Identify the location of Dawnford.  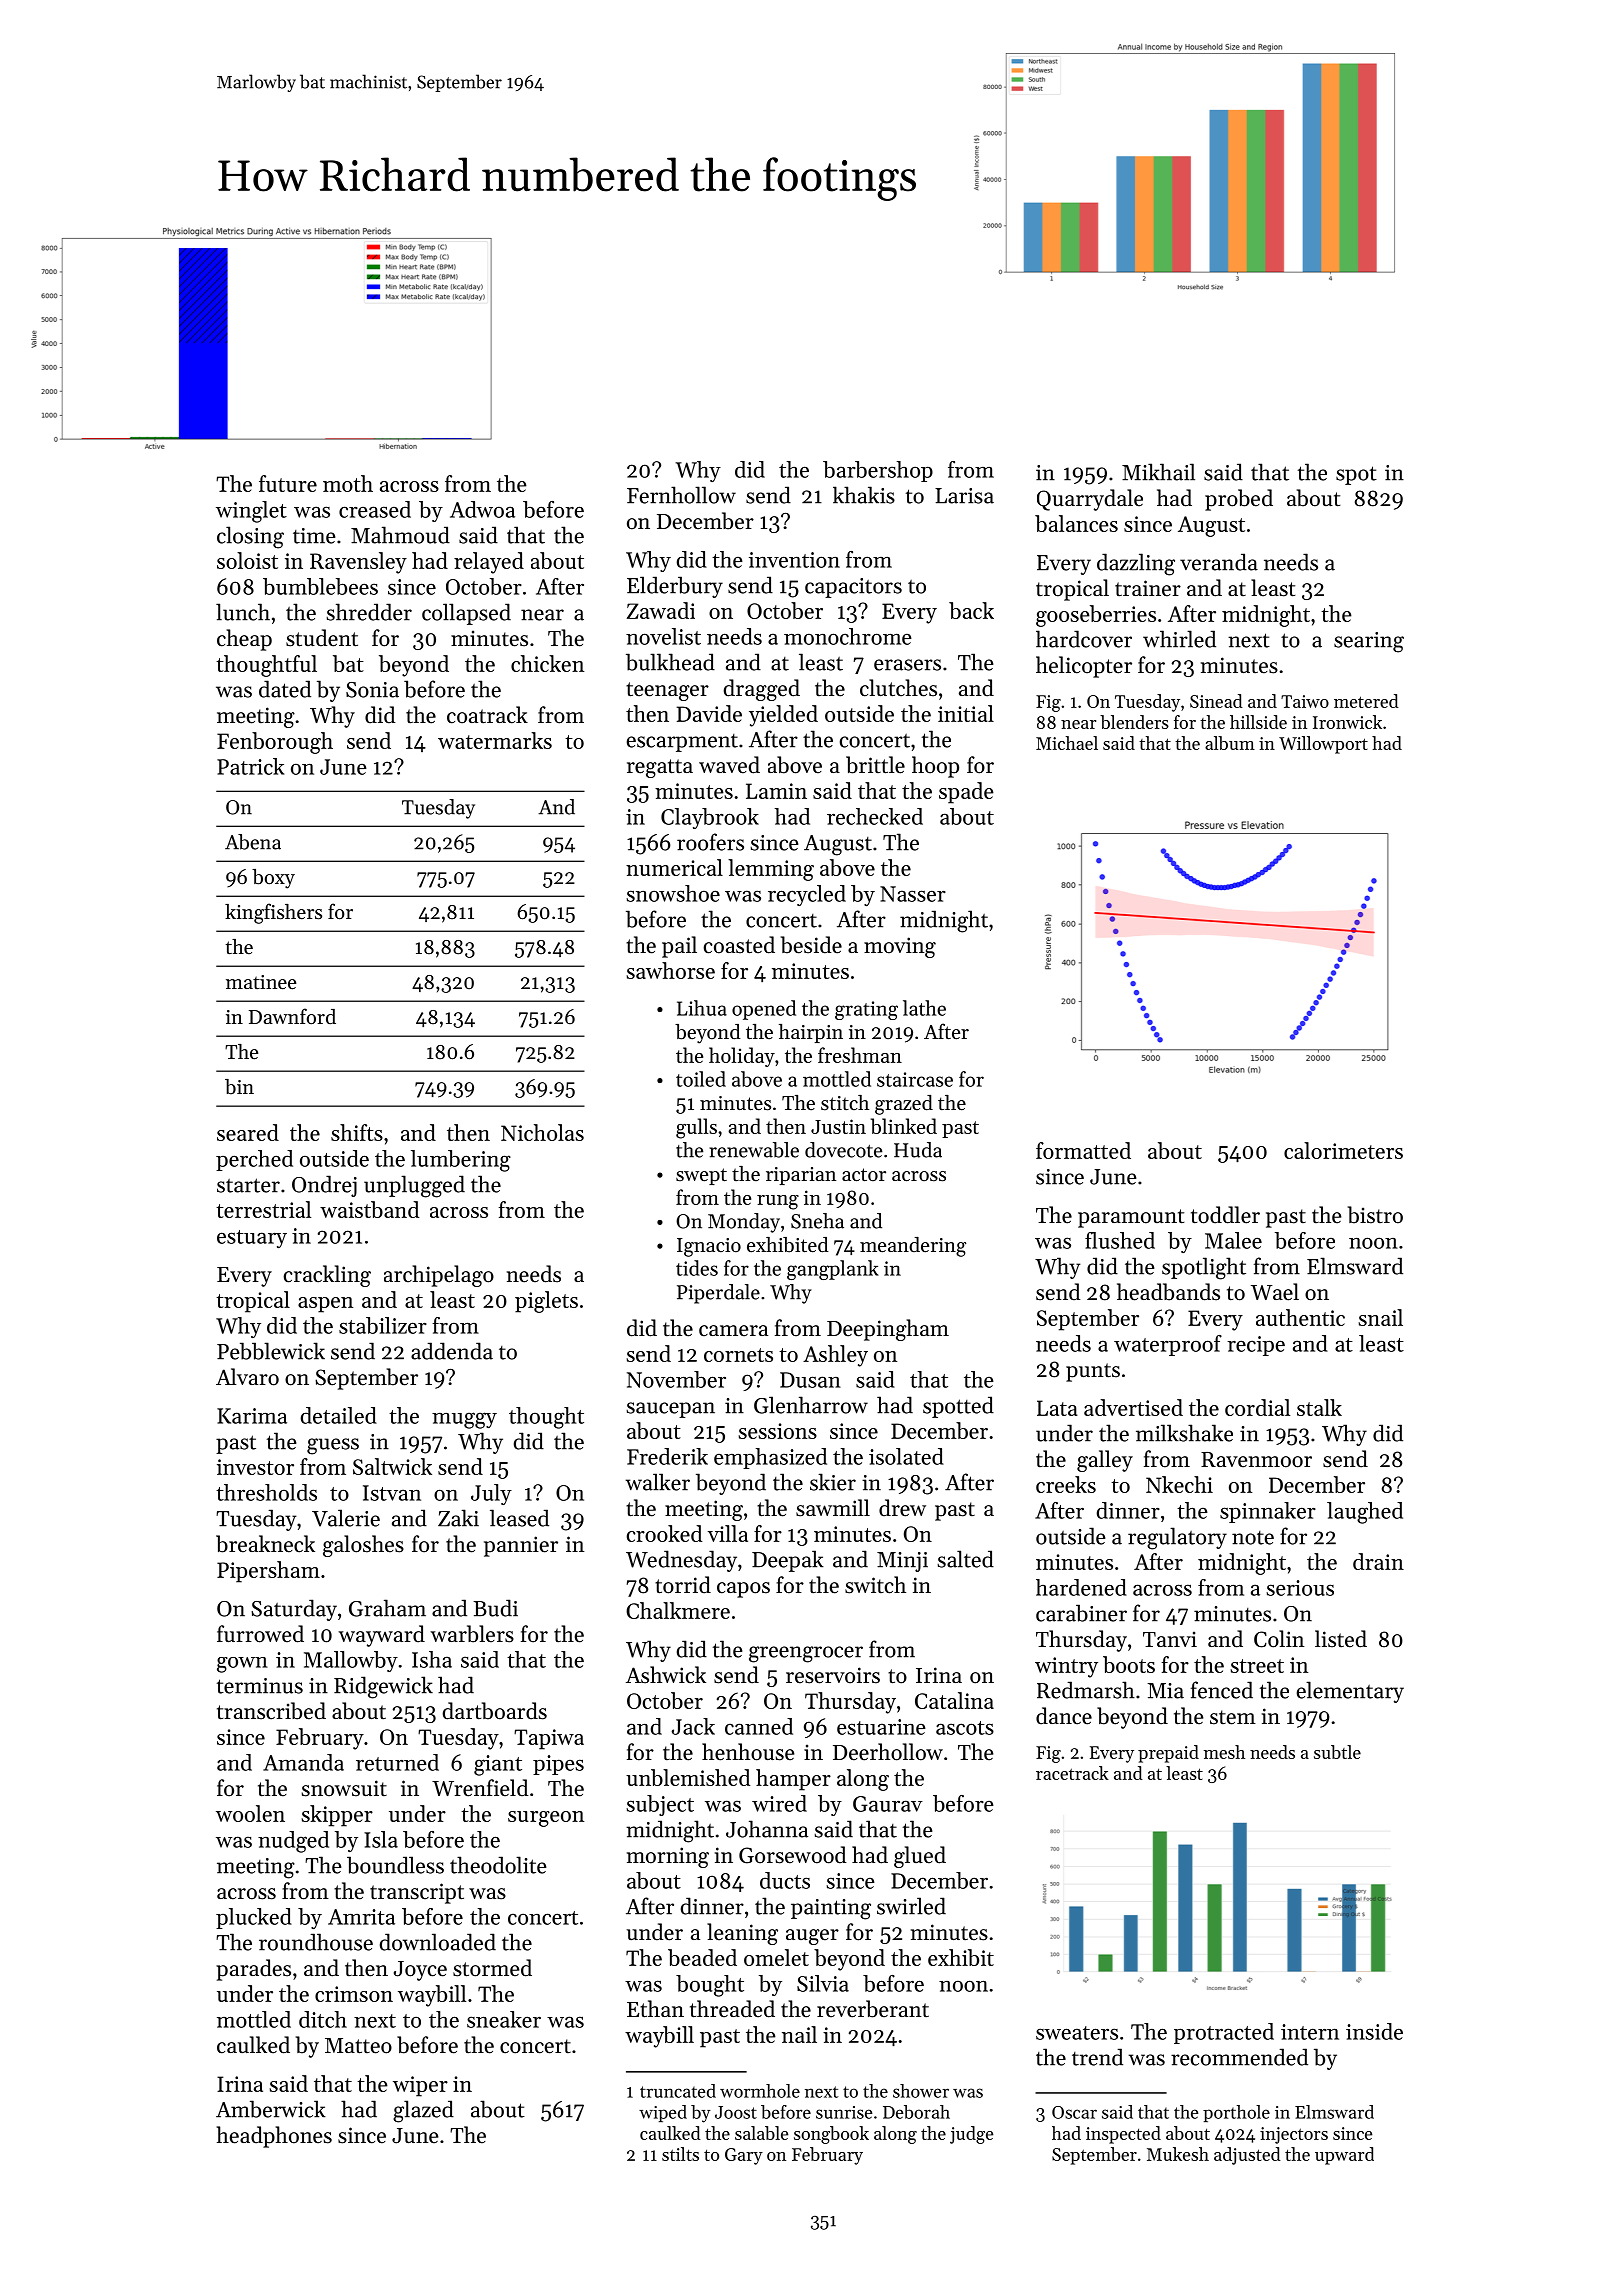
(292, 1016).
